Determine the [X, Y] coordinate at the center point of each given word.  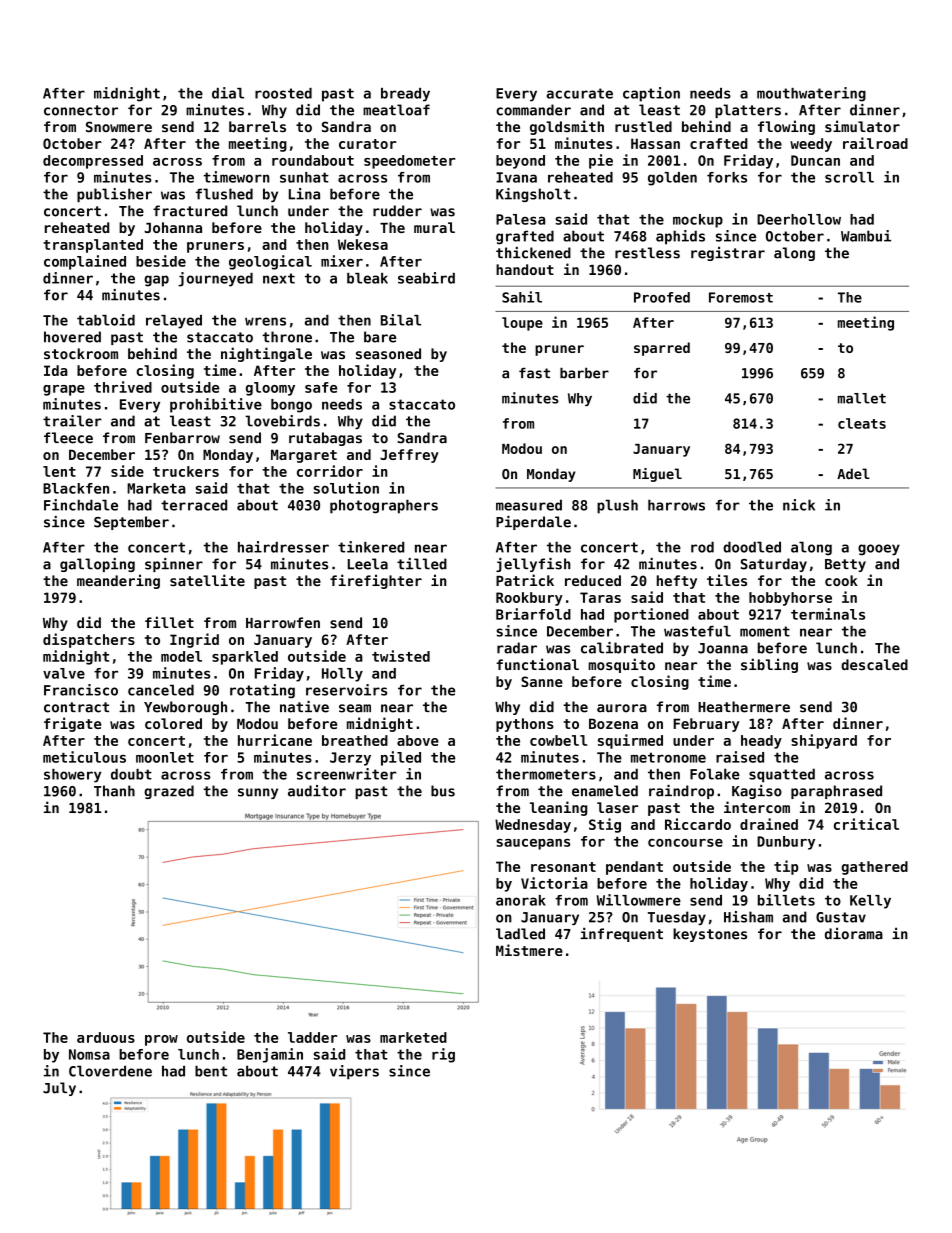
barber [584, 373]
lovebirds [282, 421]
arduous [106, 1037]
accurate [580, 93]
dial [228, 93]
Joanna [723, 648]
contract [76, 707]
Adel [853, 473]
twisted [401, 656]
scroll [849, 177]
